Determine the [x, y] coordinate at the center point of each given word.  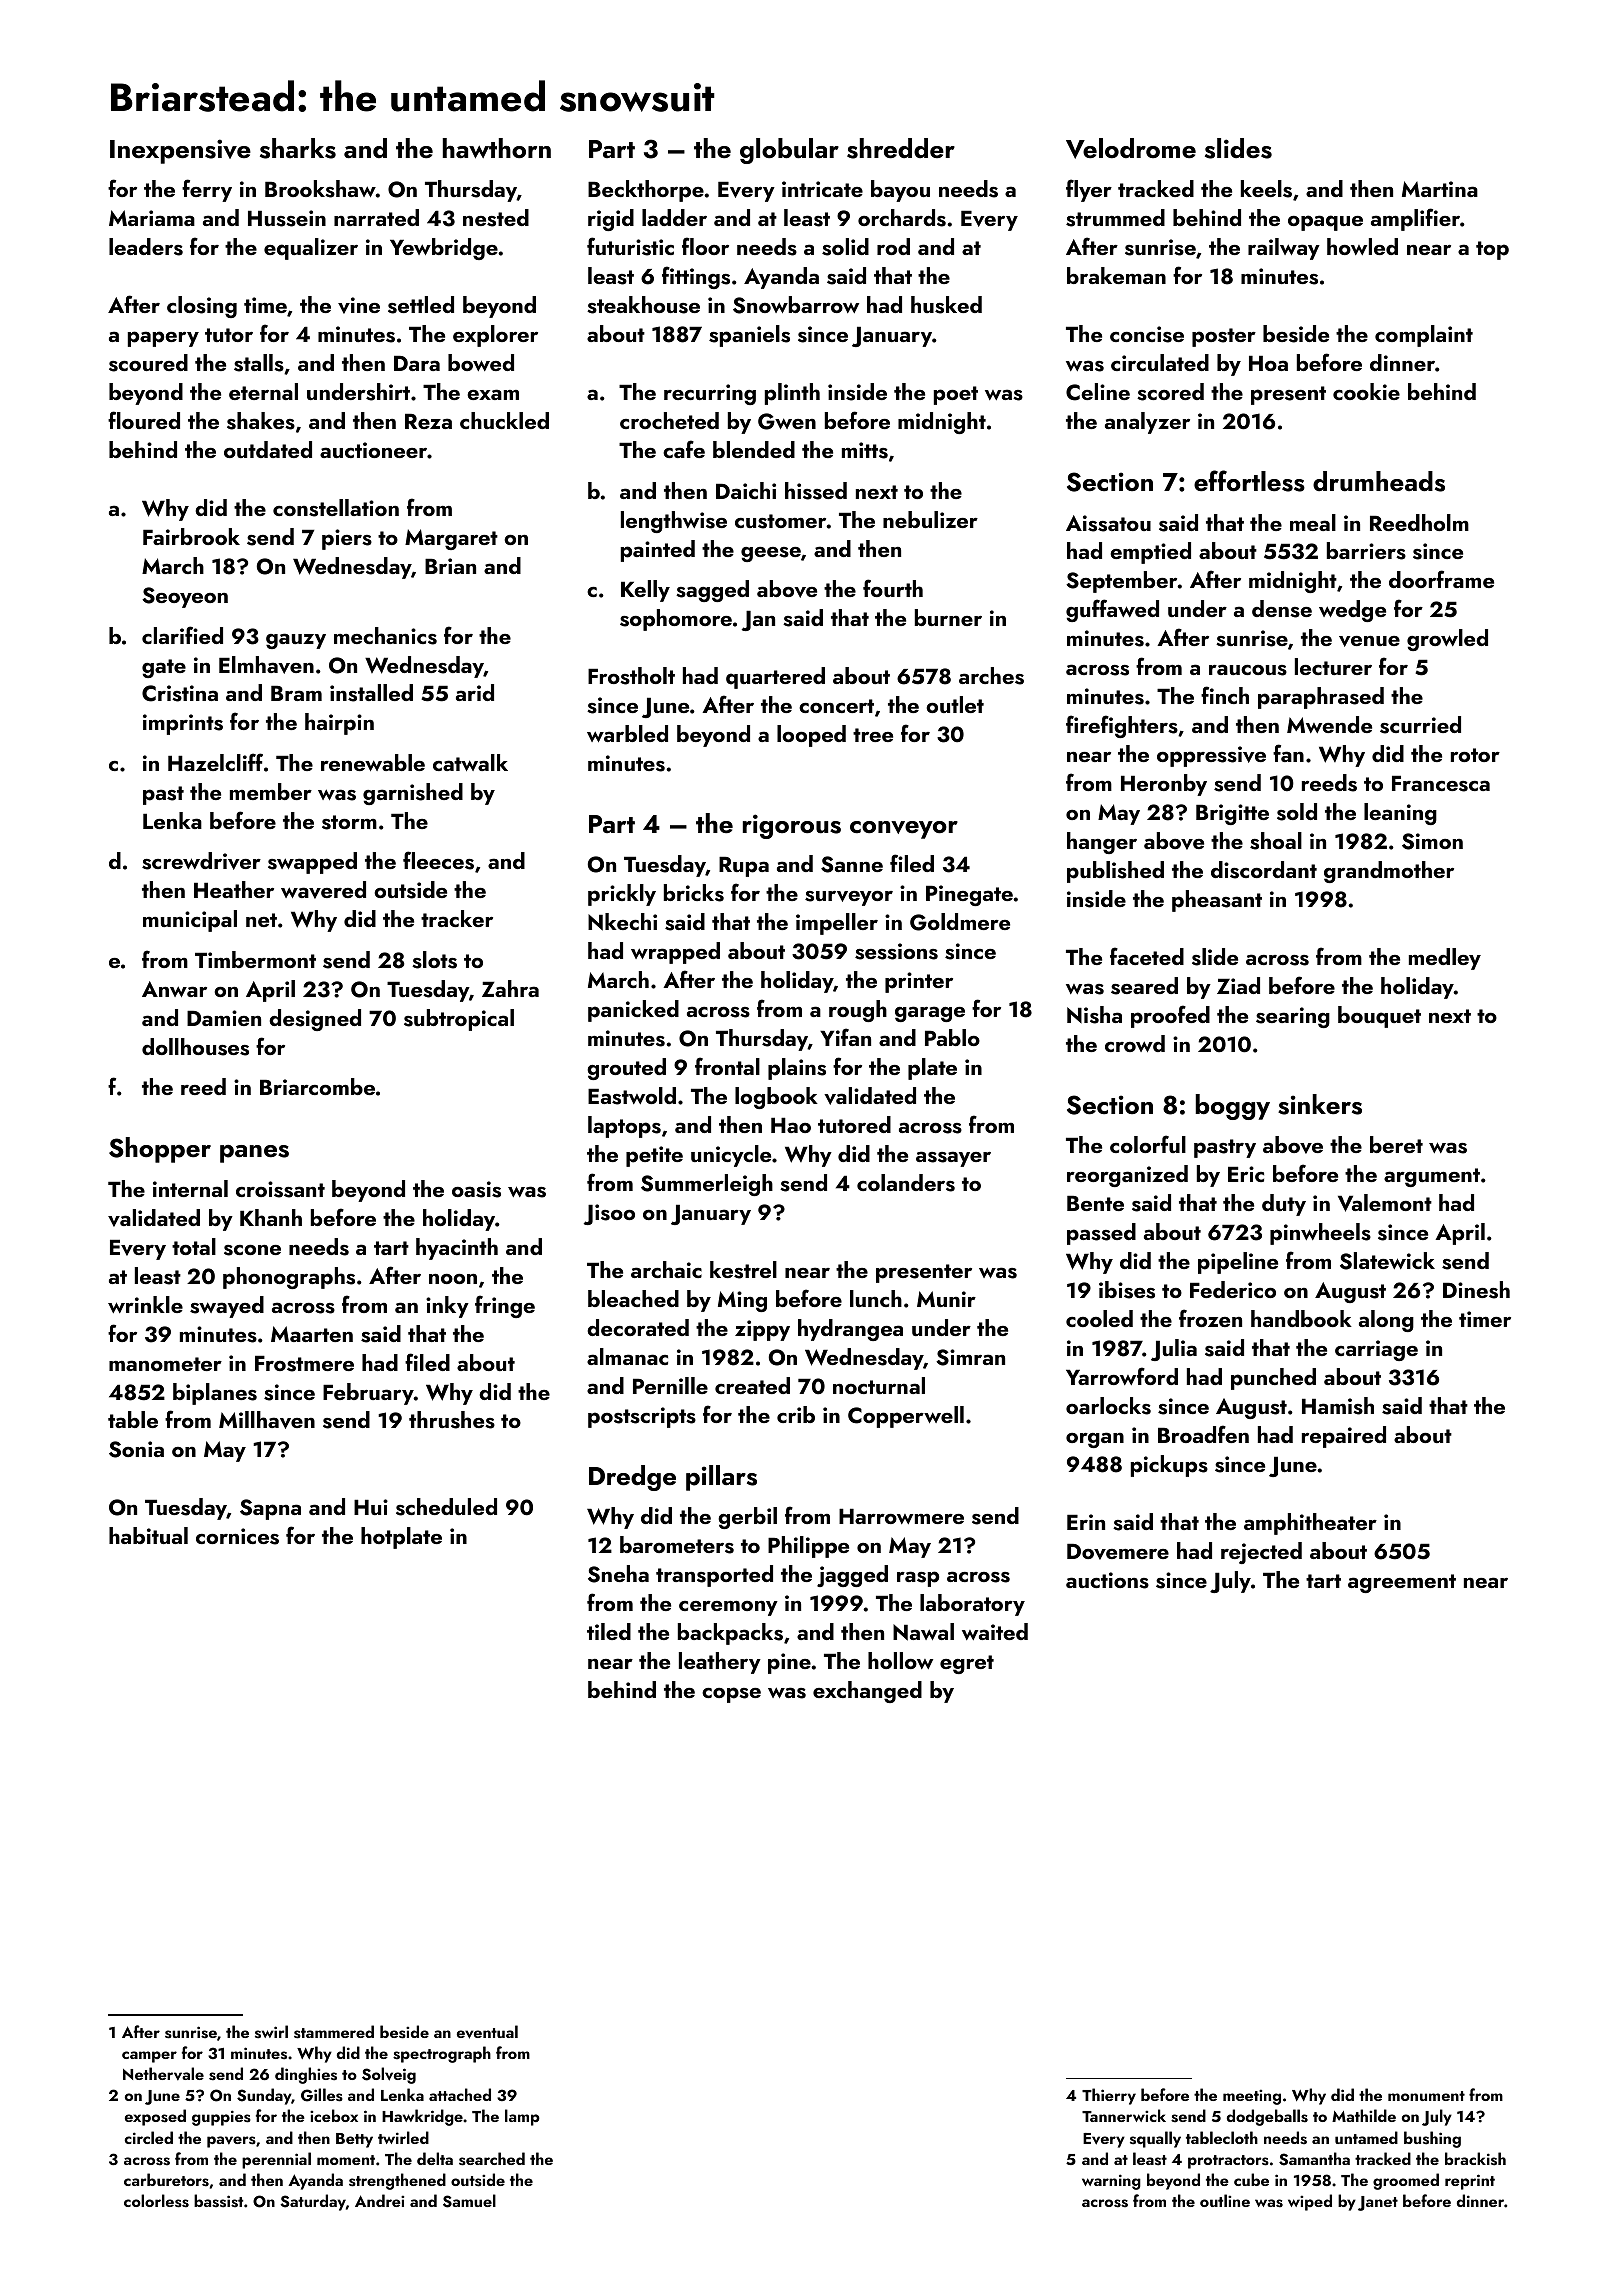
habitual [148, 1535]
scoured [148, 363]
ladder [674, 217]
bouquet [1379, 1017]
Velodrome [1131, 148]
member [271, 791]
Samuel [469, 2201]
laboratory [972, 1605]
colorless [156, 2201]
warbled [627, 733]
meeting [1252, 2097]
